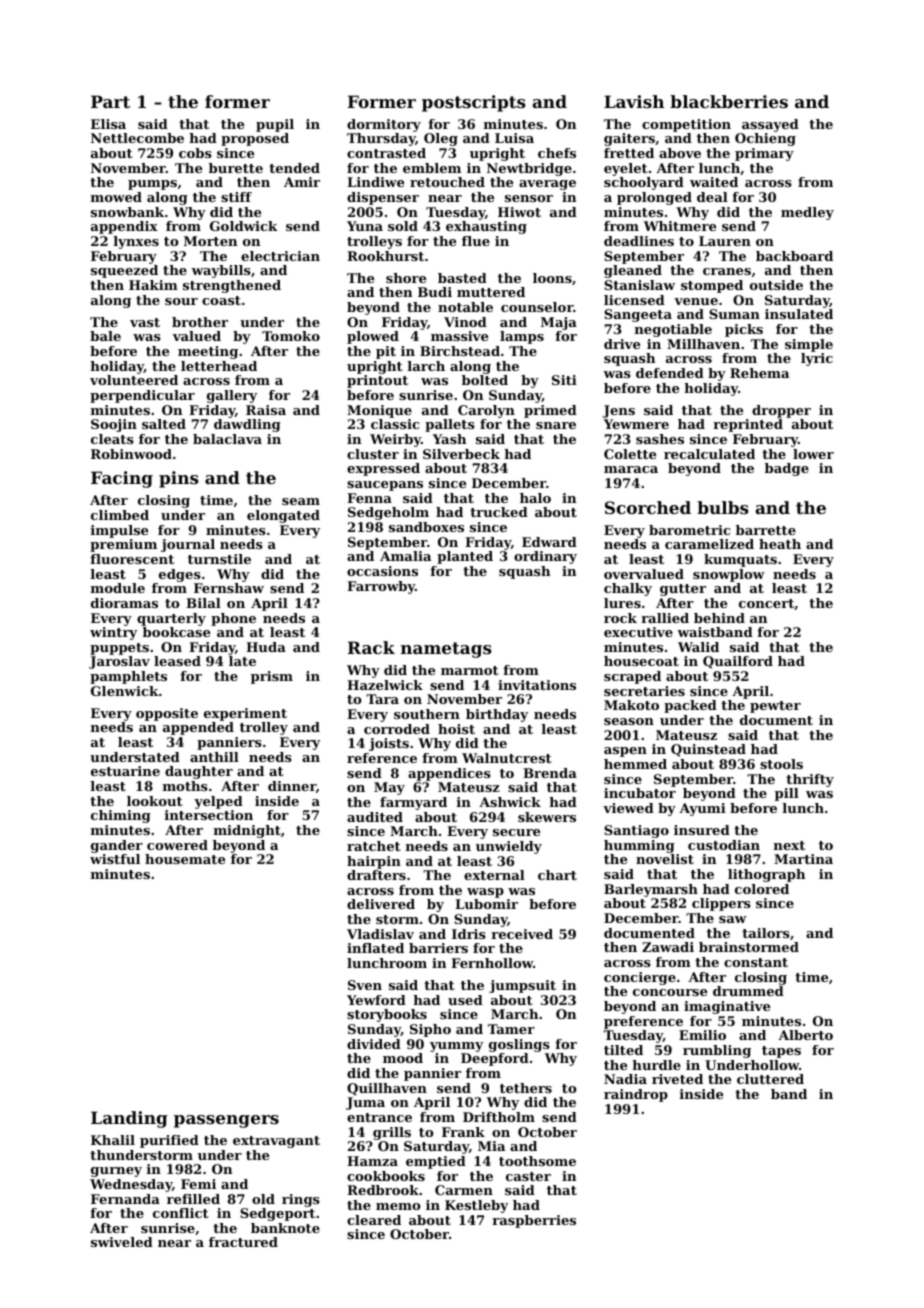 Image resolution: width=924 pixels, height=1308 pixels. What do you see at coordinates (384, 125) in the image?
I see `dormitory` at bounding box center [384, 125].
